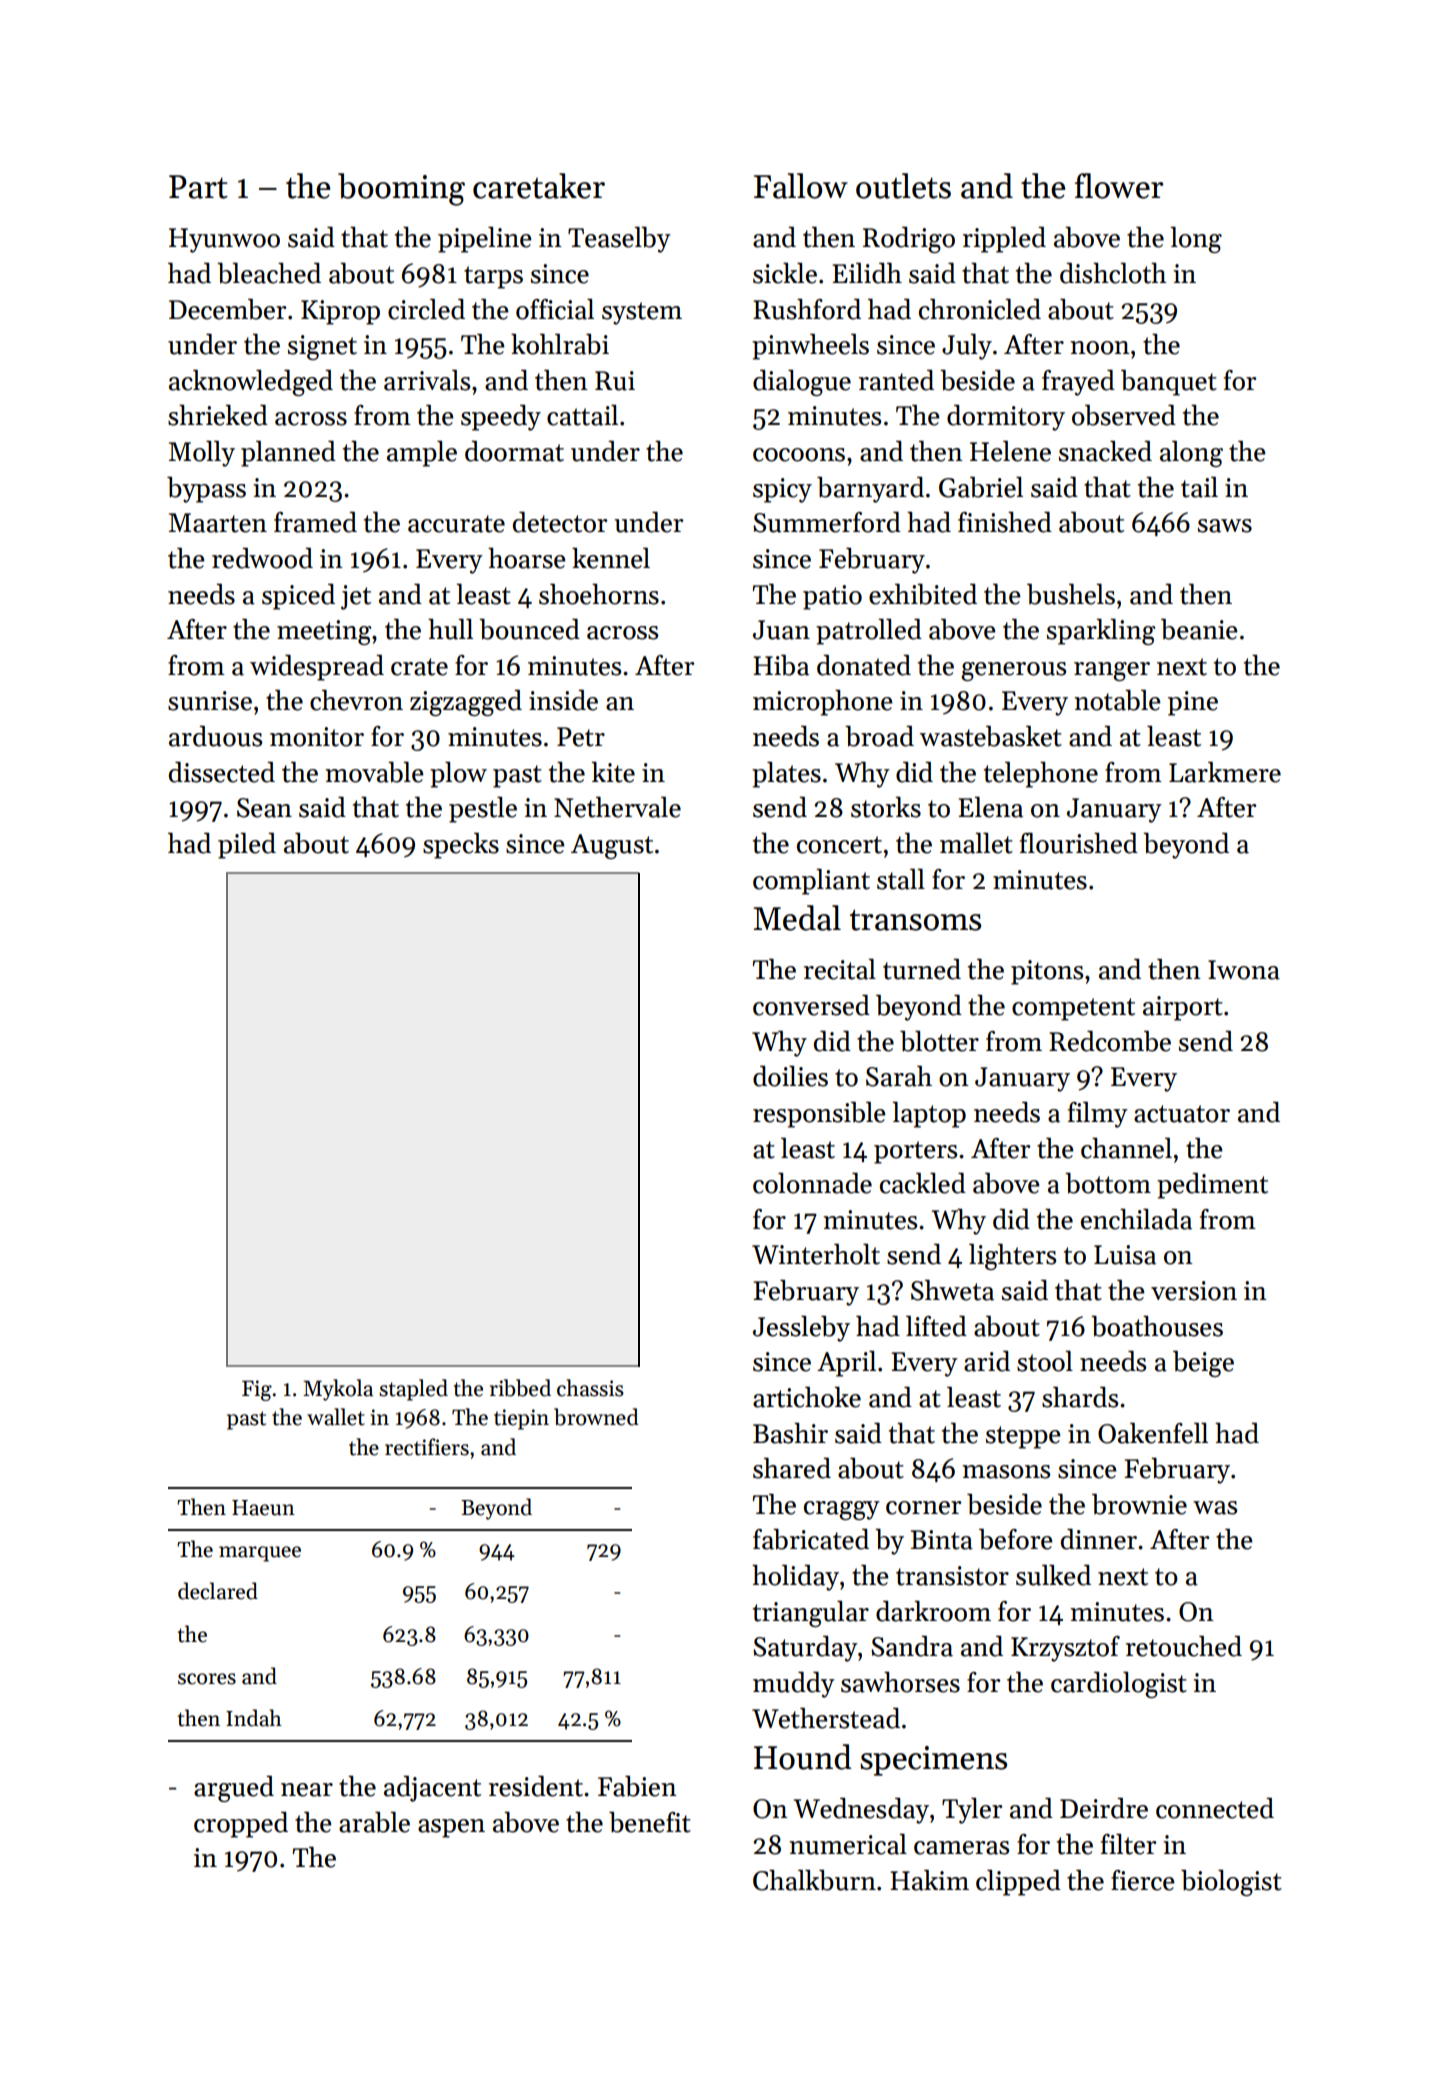 The width and height of the image is (1450, 2100). Describe the element at coordinates (807, 1397) in the image. I see `artichoke` at that location.
